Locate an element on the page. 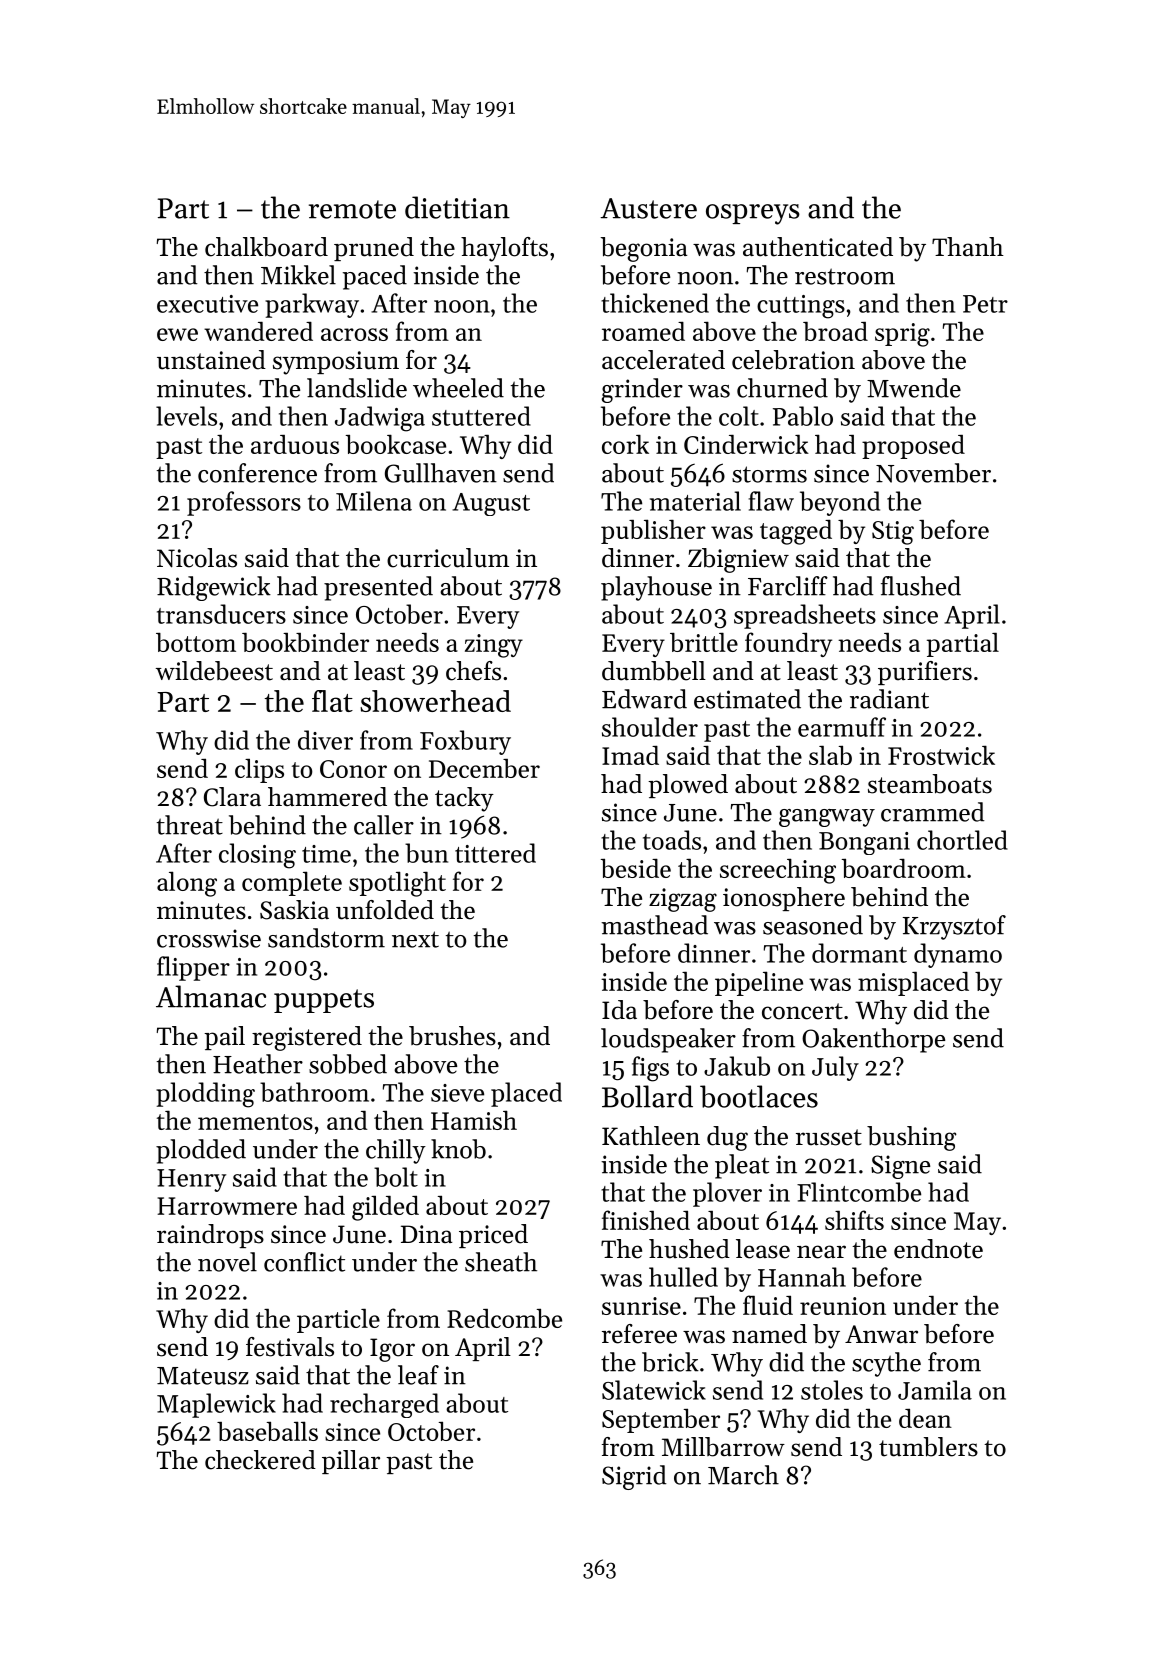 This image has height=1654, width=1165. Frostwick is located at coordinates (941, 755).
